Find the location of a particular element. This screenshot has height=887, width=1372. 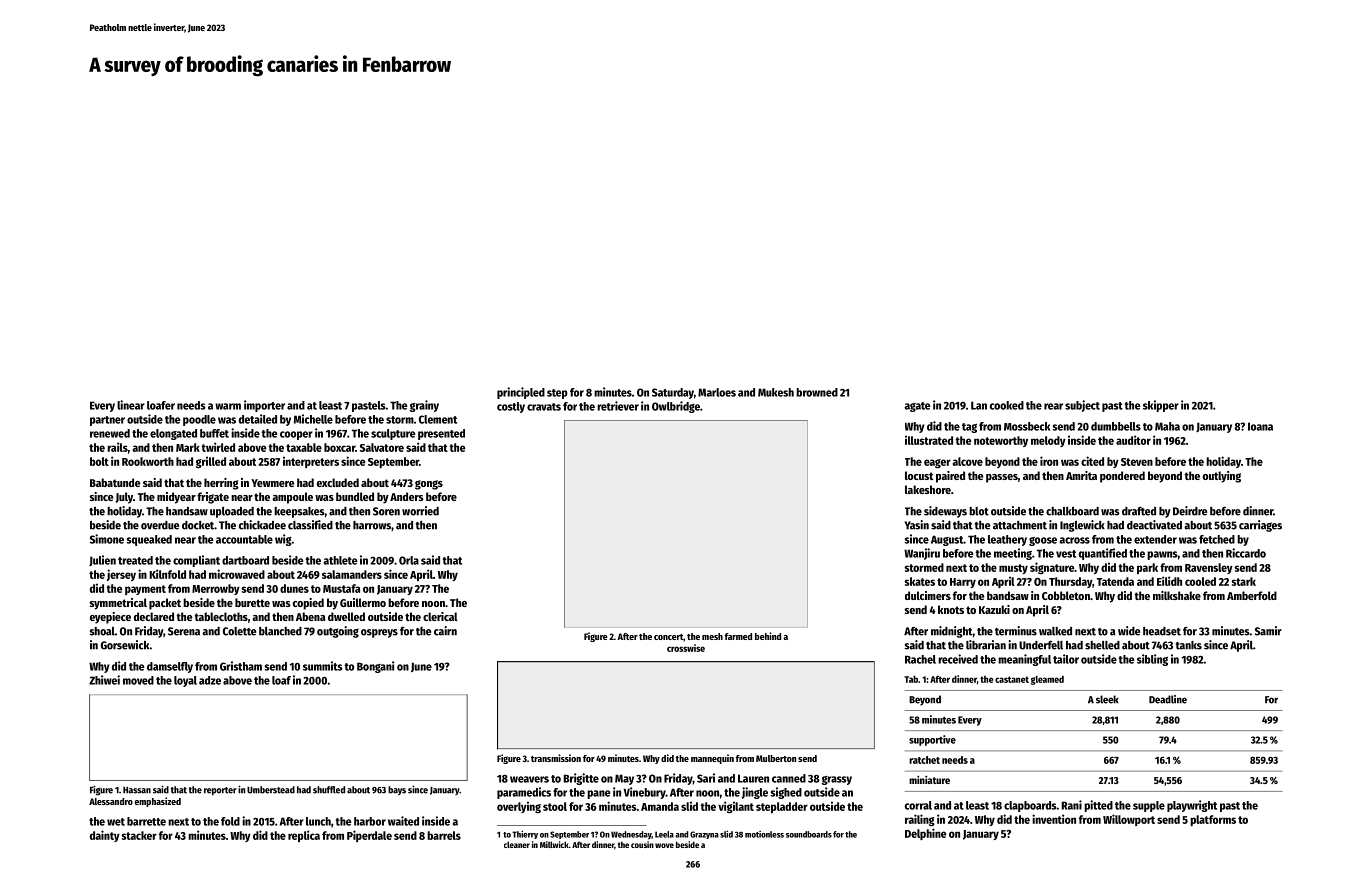

Owlbridge is located at coordinates (676, 407).
